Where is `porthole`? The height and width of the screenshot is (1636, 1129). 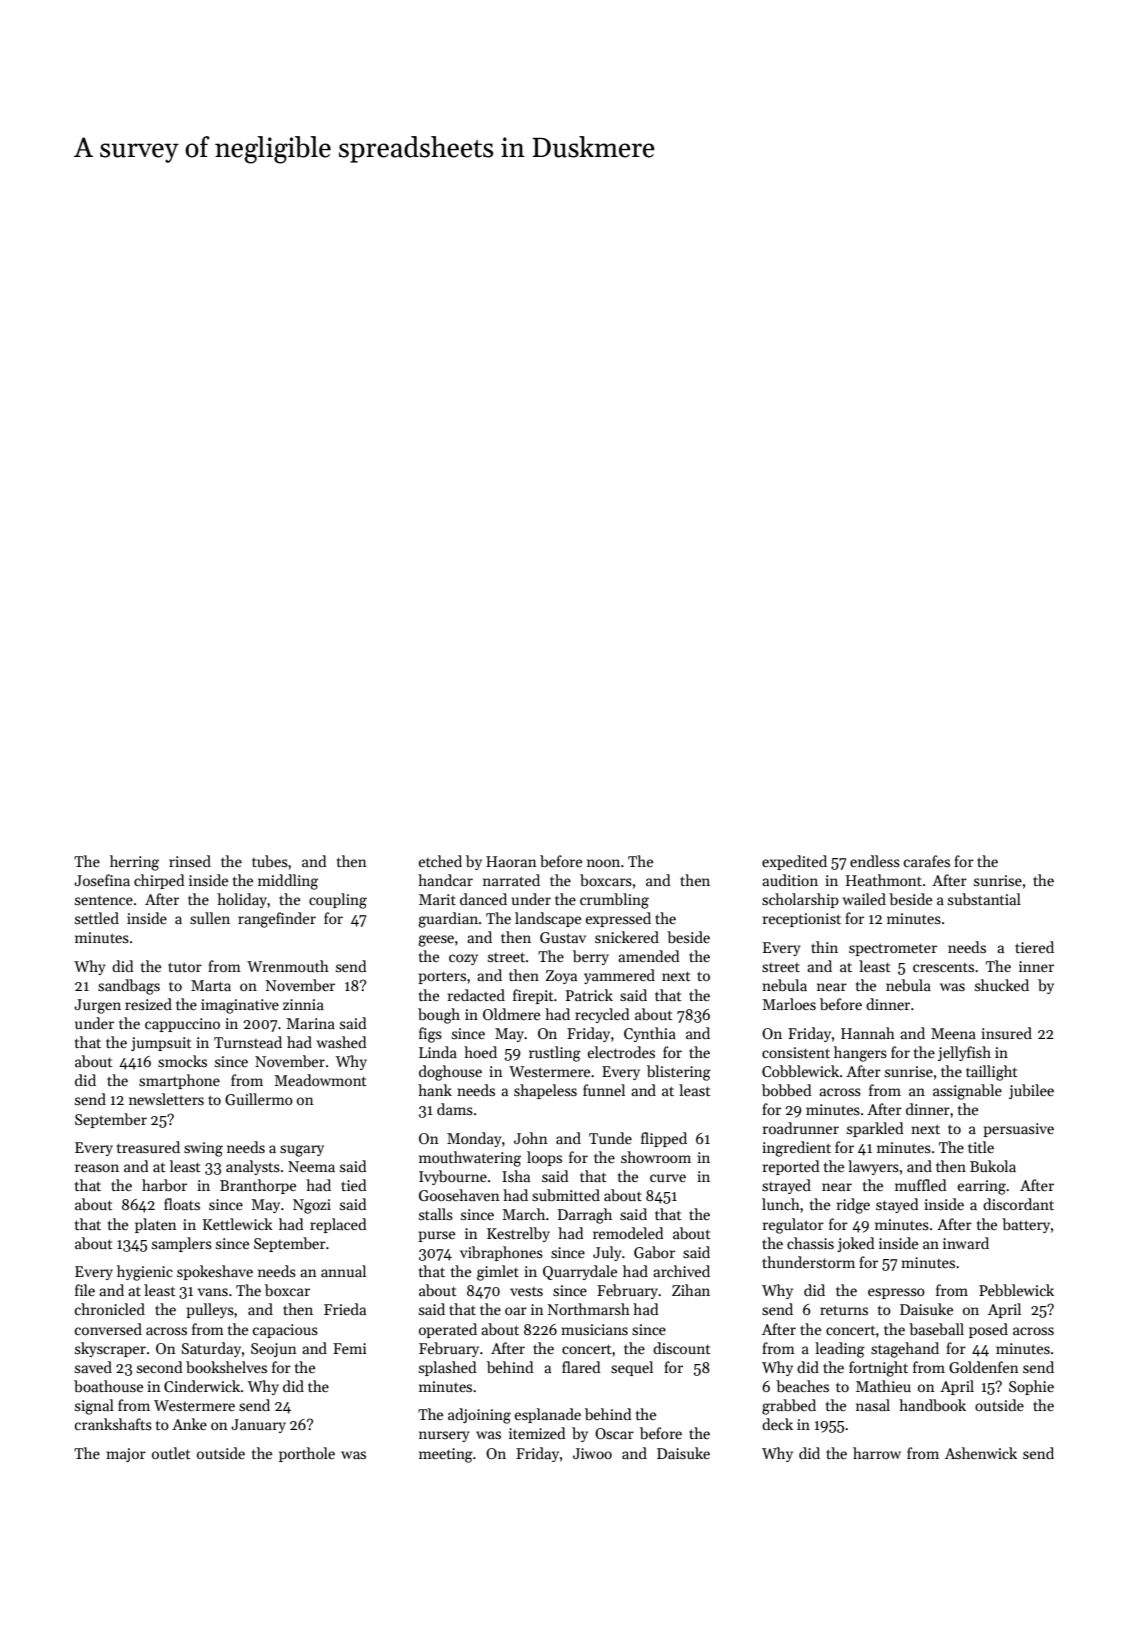 porthole is located at coordinates (307, 1454).
